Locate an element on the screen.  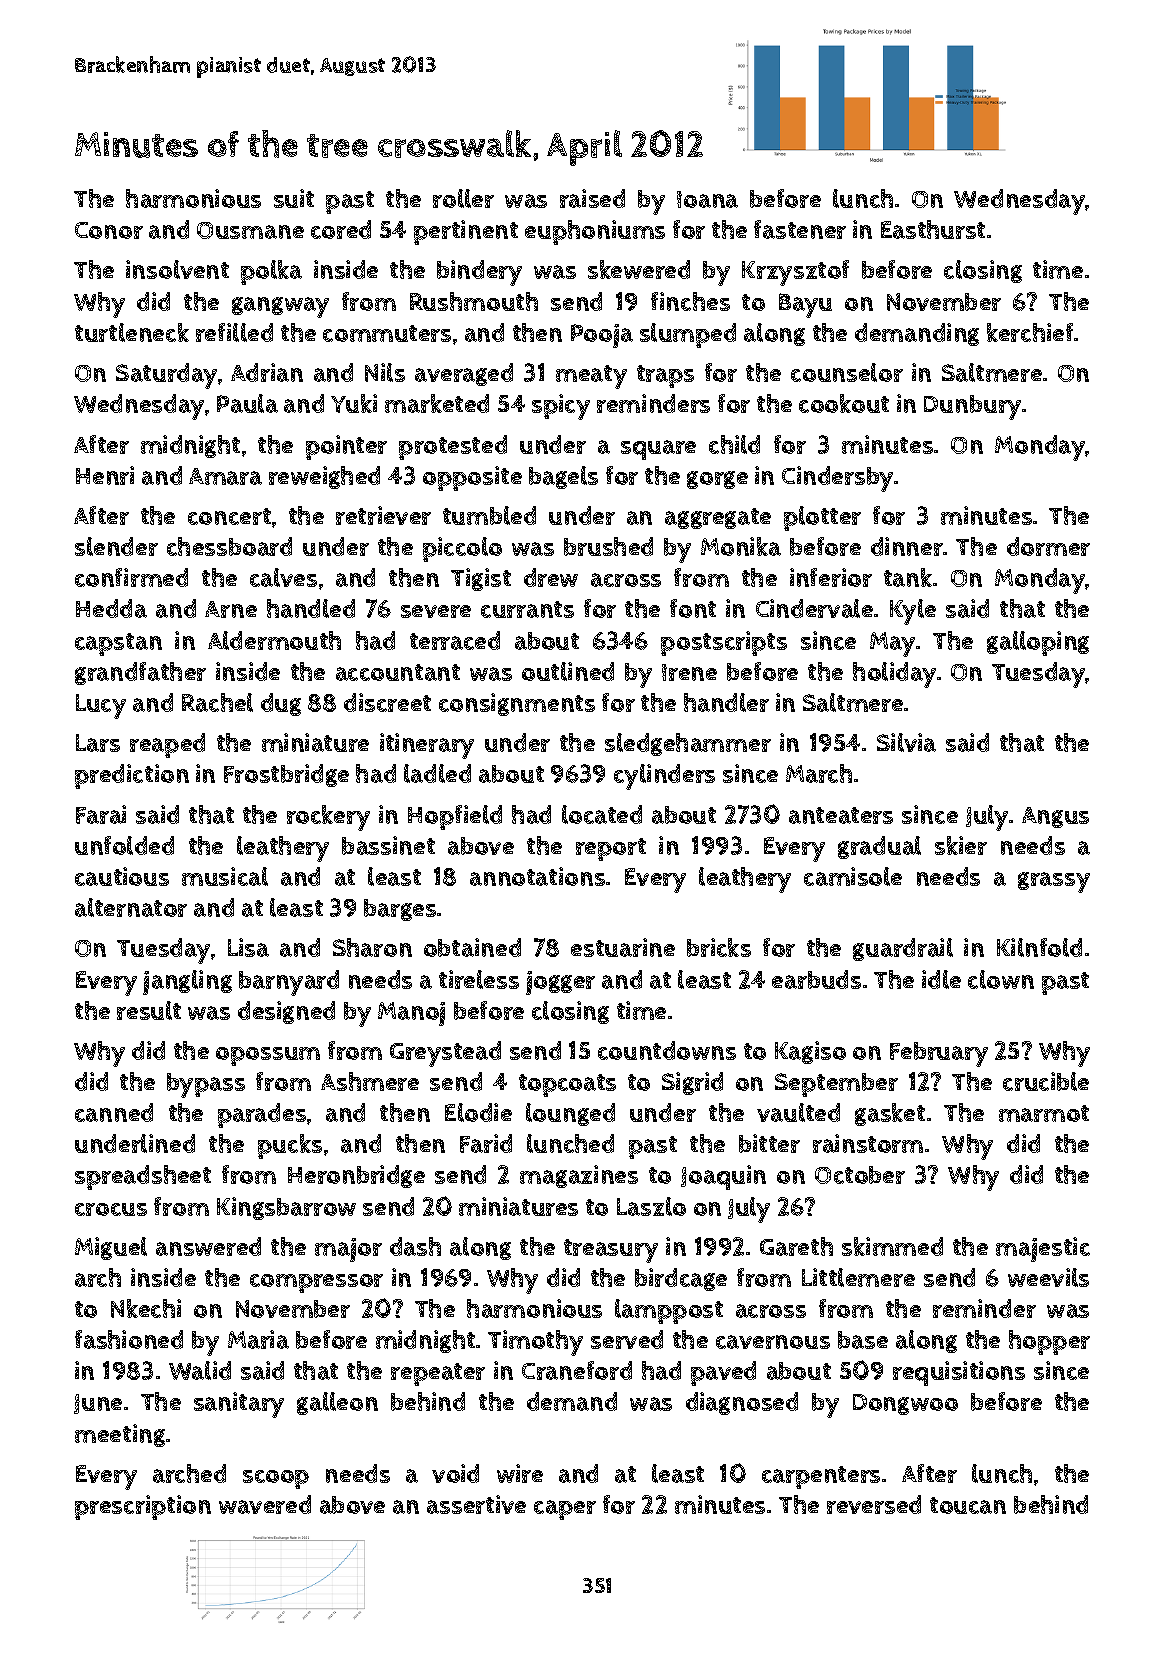
Maria is located at coordinates (258, 1339).
